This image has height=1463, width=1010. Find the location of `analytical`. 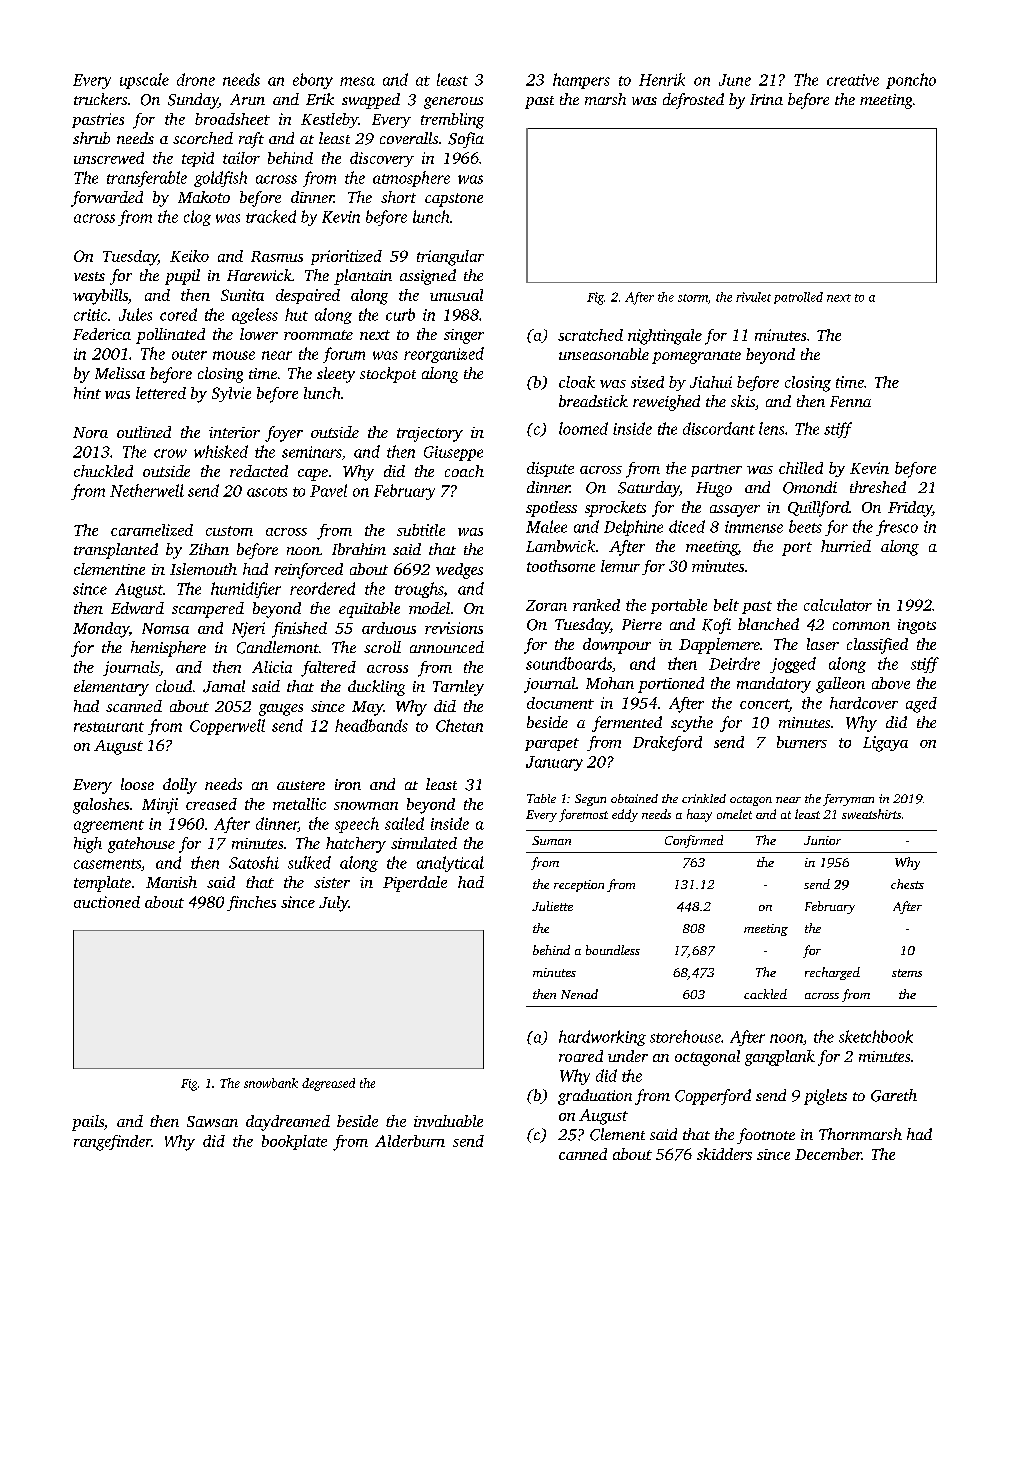

analytical is located at coordinates (450, 864).
